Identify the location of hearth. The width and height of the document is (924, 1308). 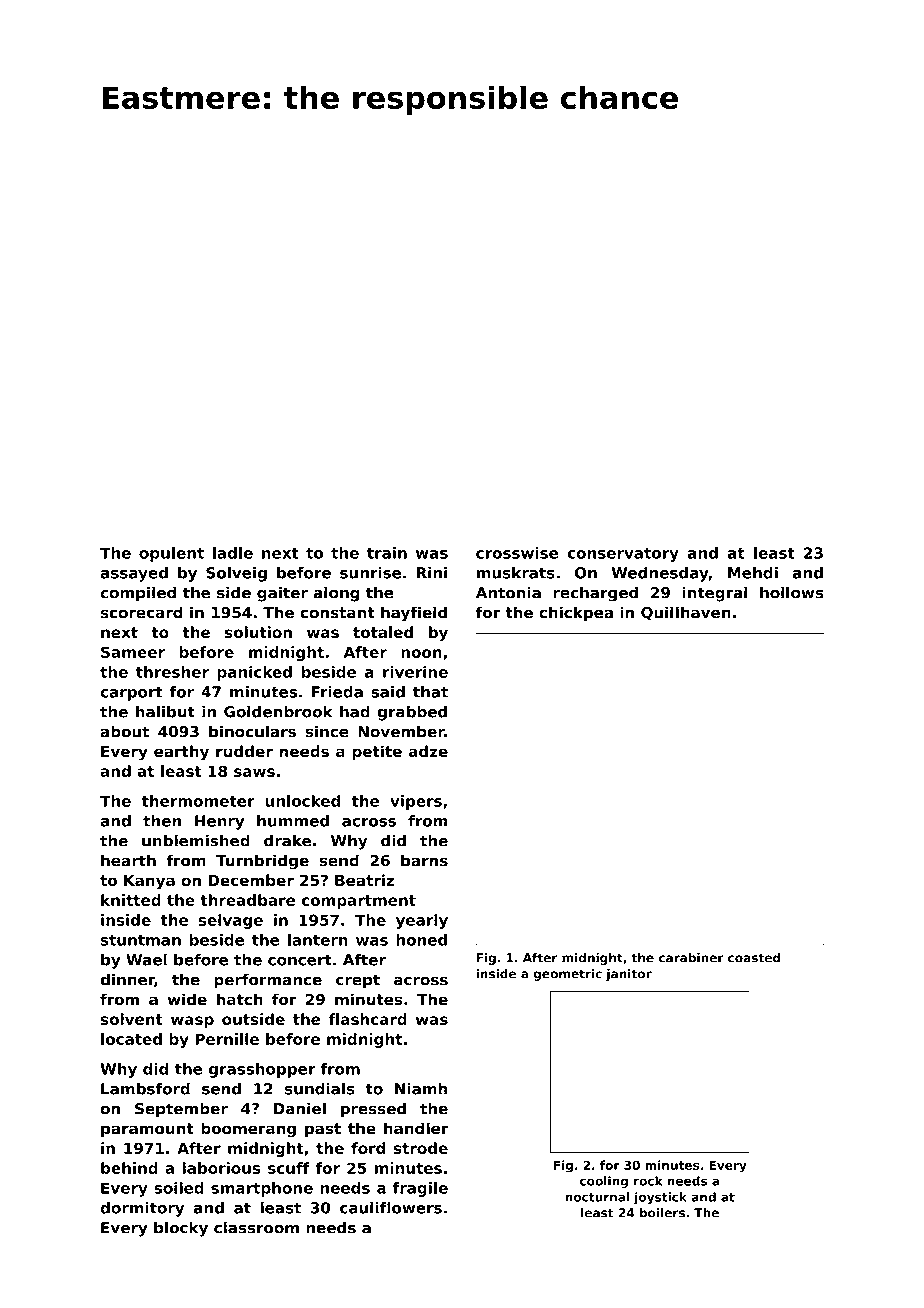
(128, 860).
